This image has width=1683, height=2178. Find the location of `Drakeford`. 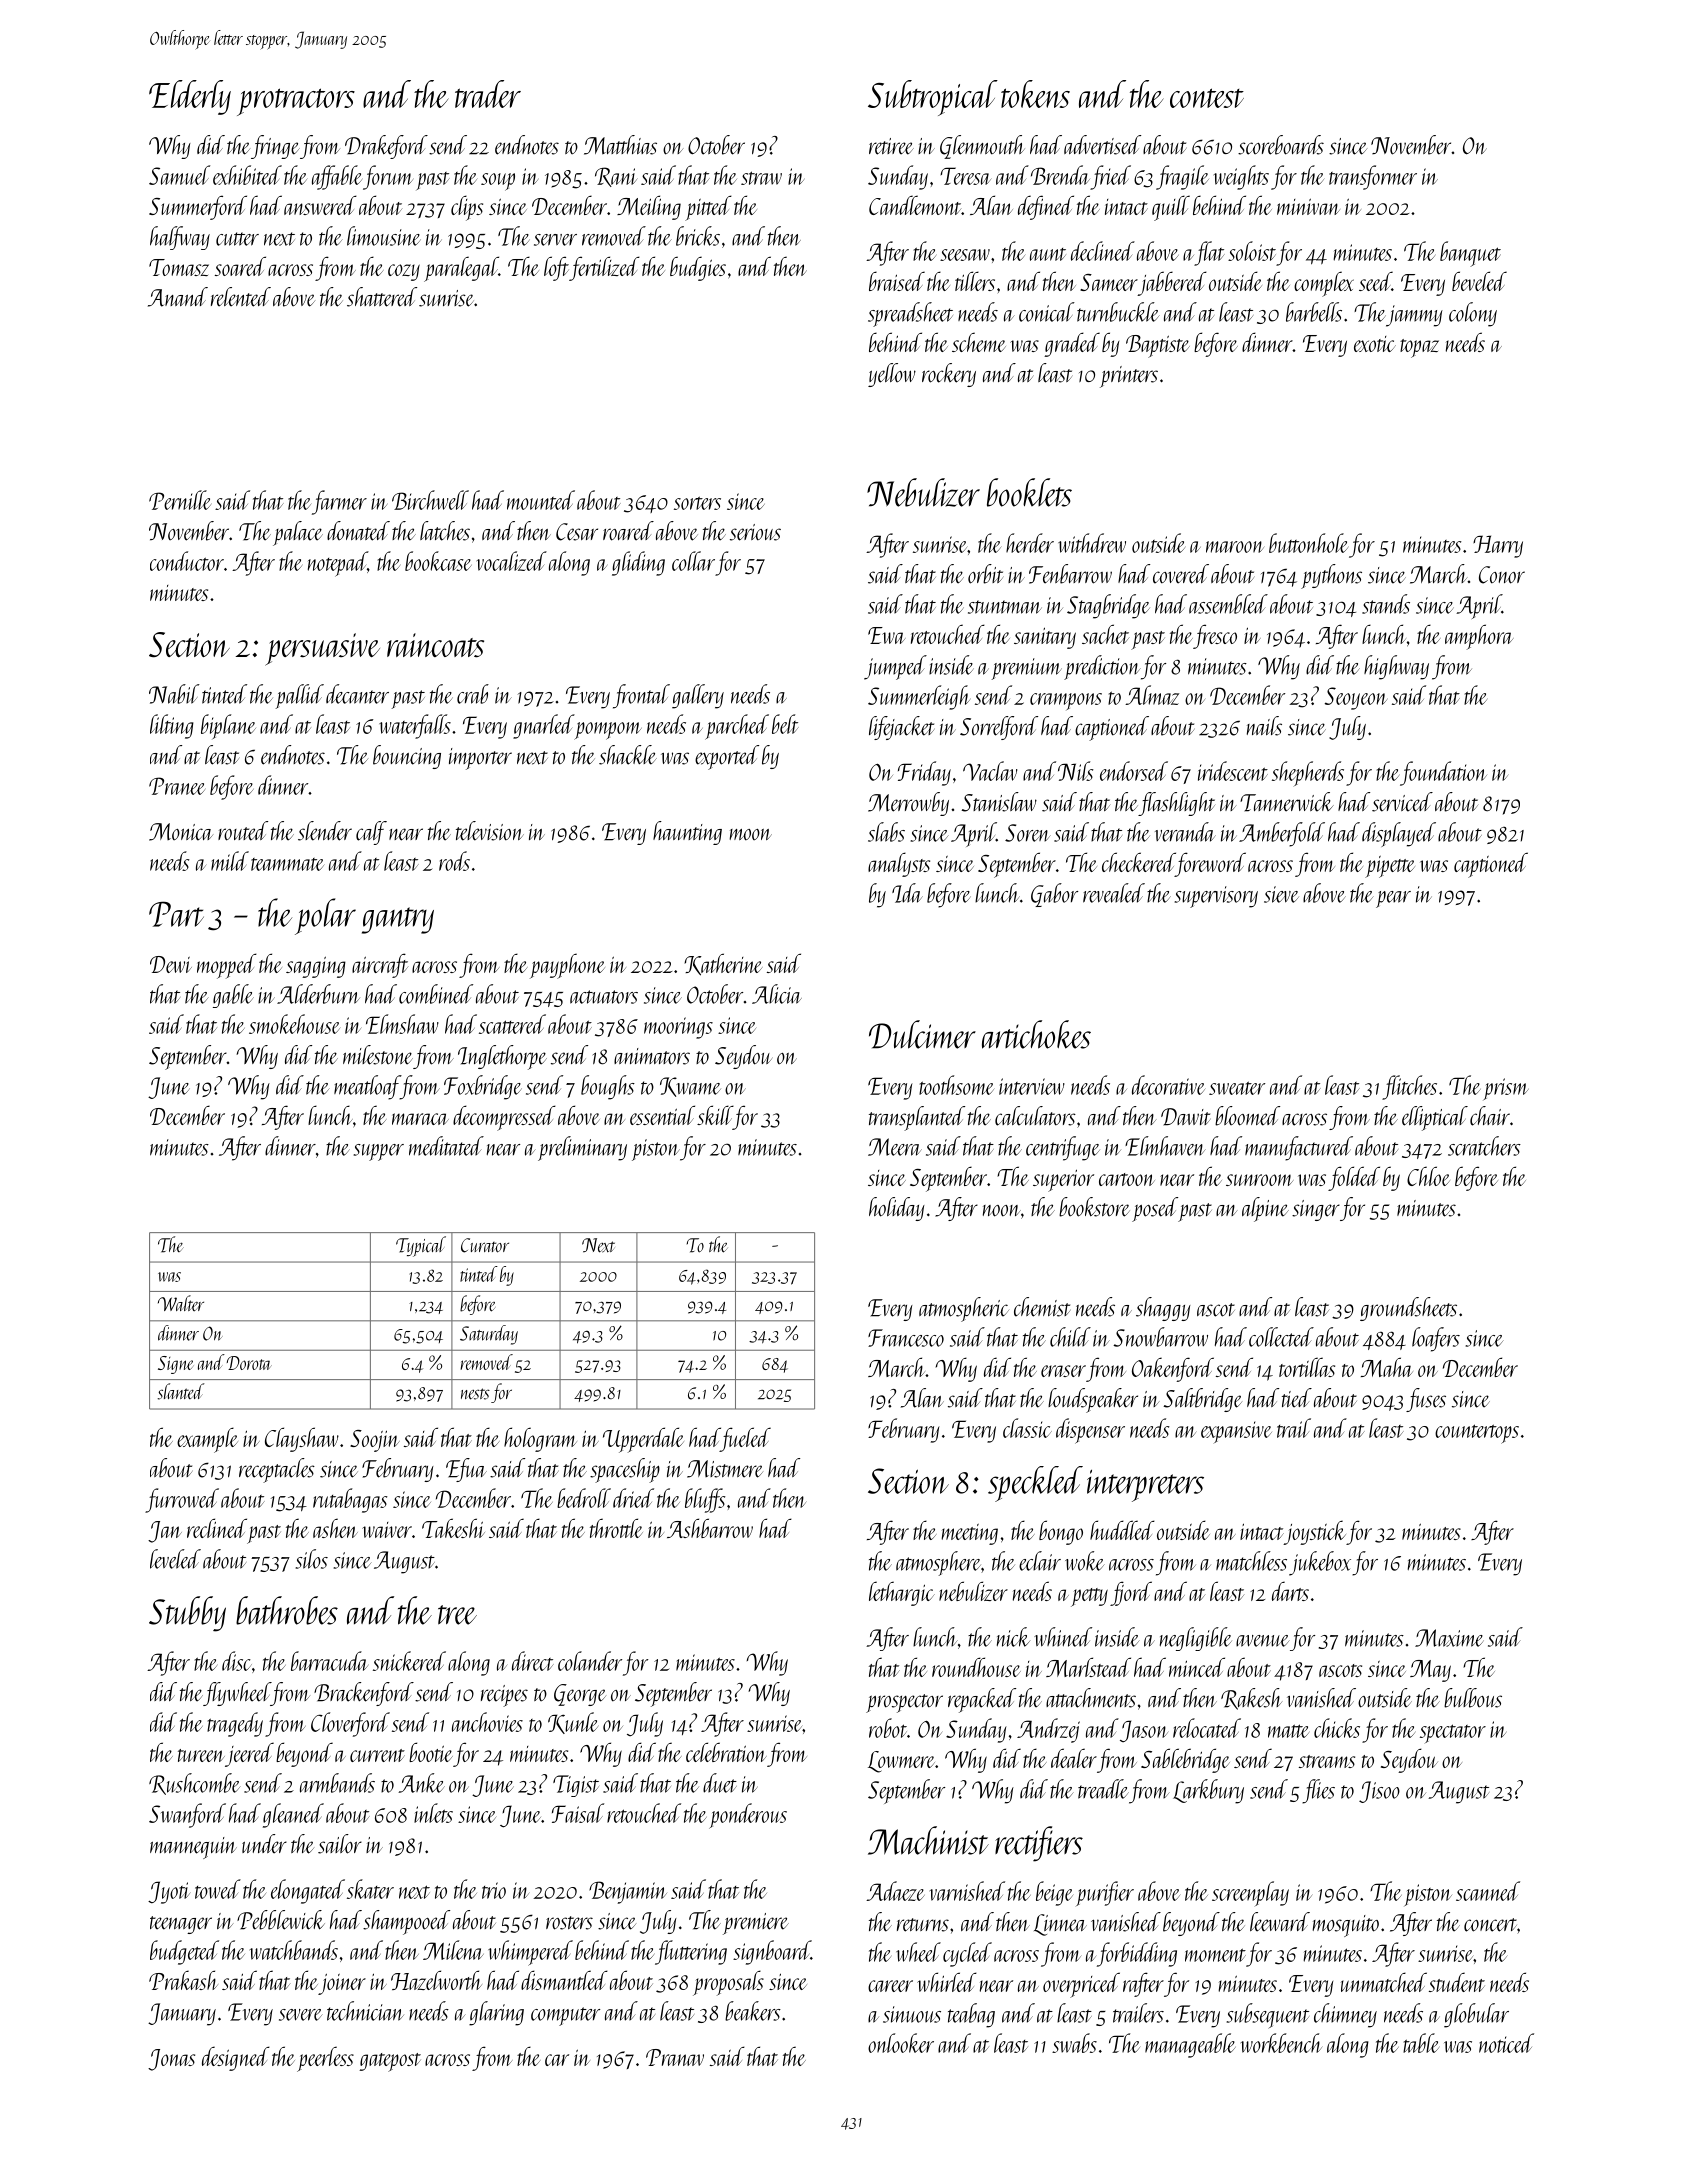

Drakeford is located at coordinates (386, 147).
